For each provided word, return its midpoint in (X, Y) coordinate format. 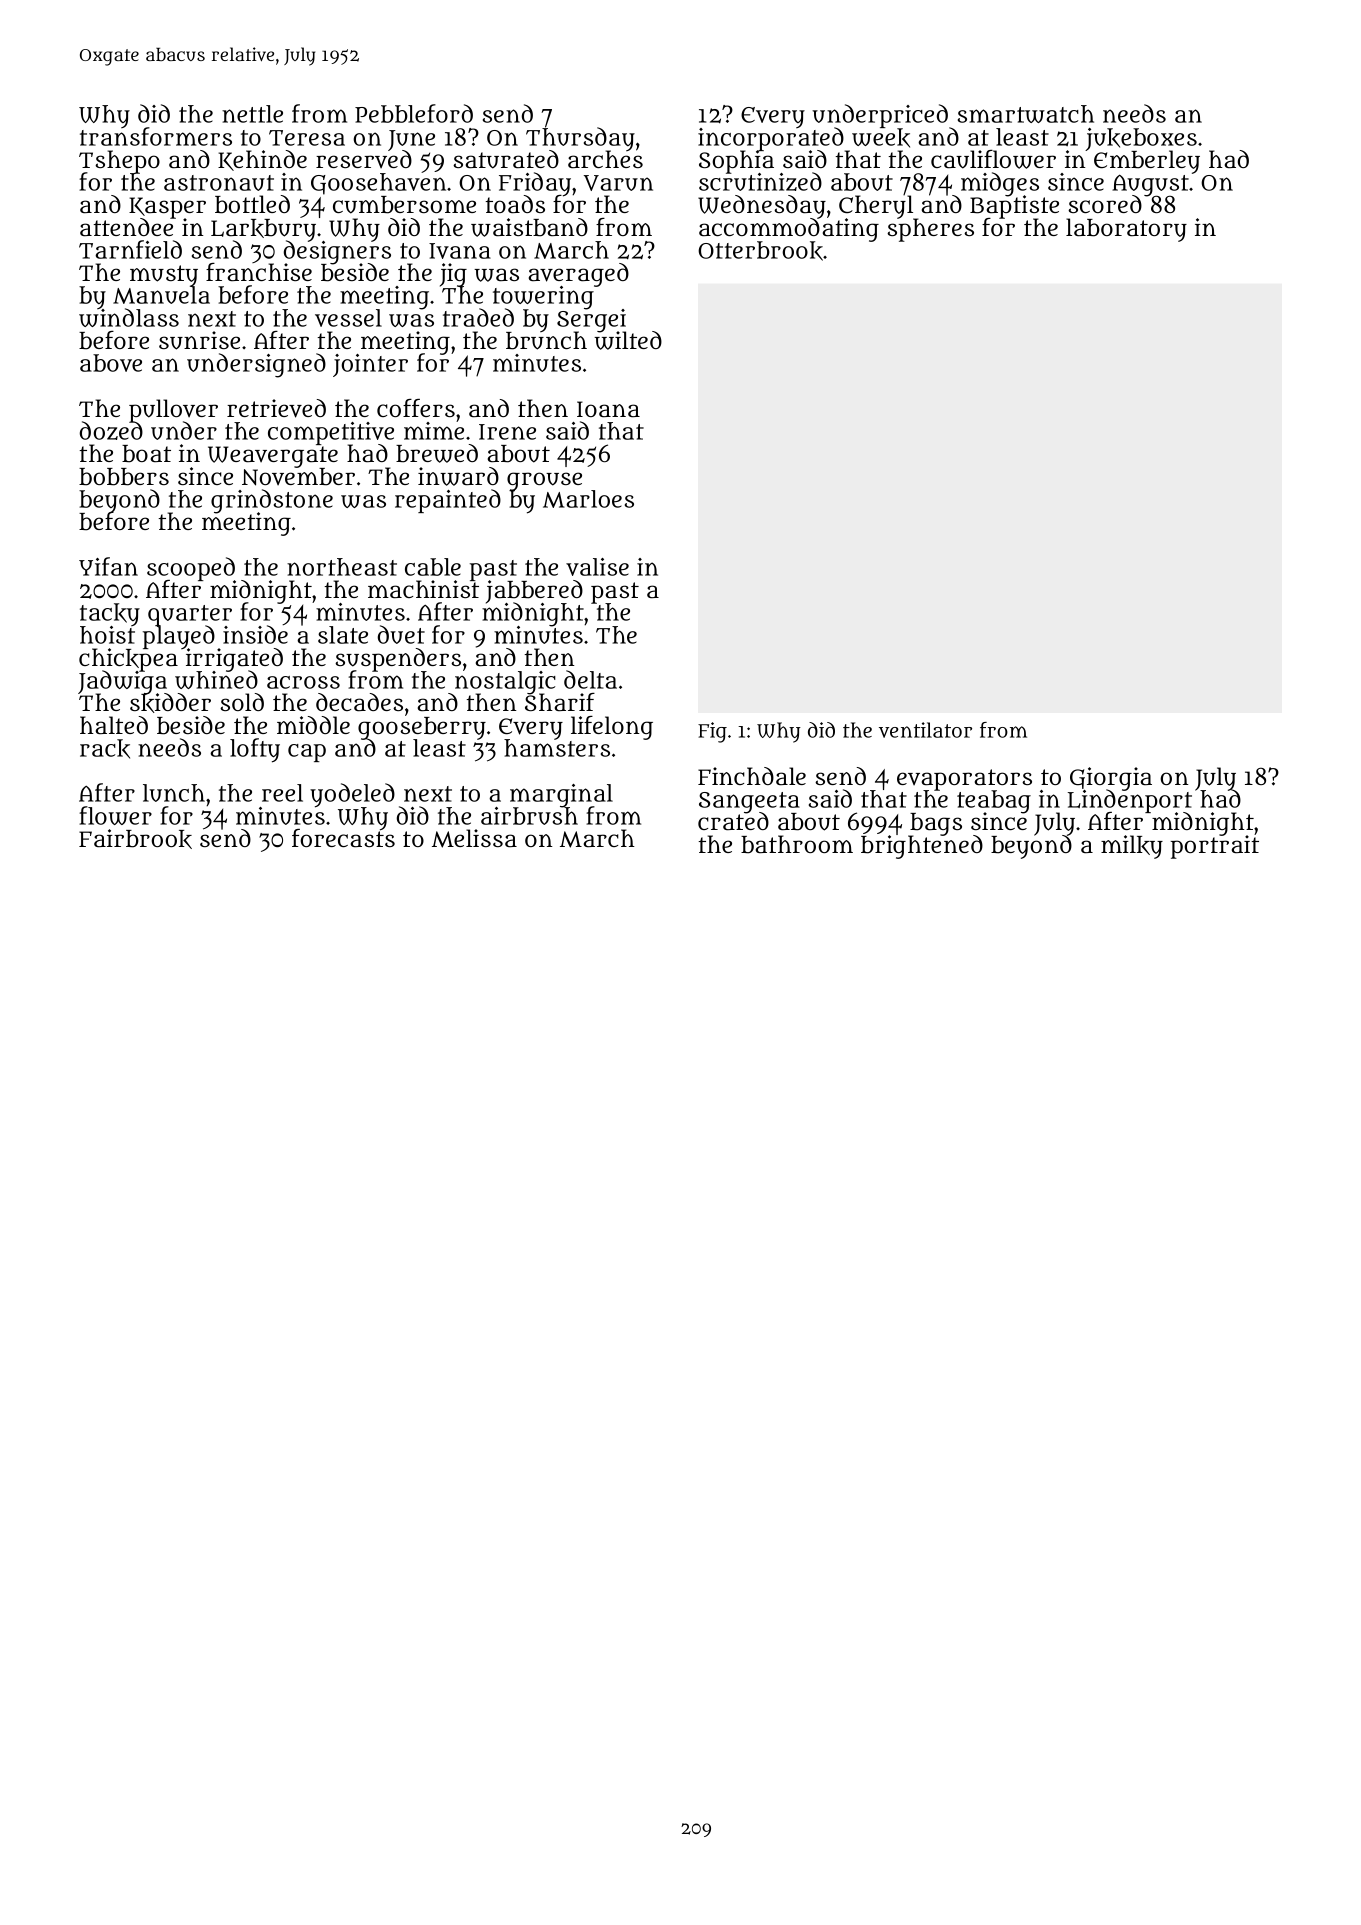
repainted (448, 501)
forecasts (343, 838)
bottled (252, 204)
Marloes (588, 499)
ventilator (925, 730)
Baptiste (1014, 207)
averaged (579, 275)
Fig (712, 732)
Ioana (608, 409)
